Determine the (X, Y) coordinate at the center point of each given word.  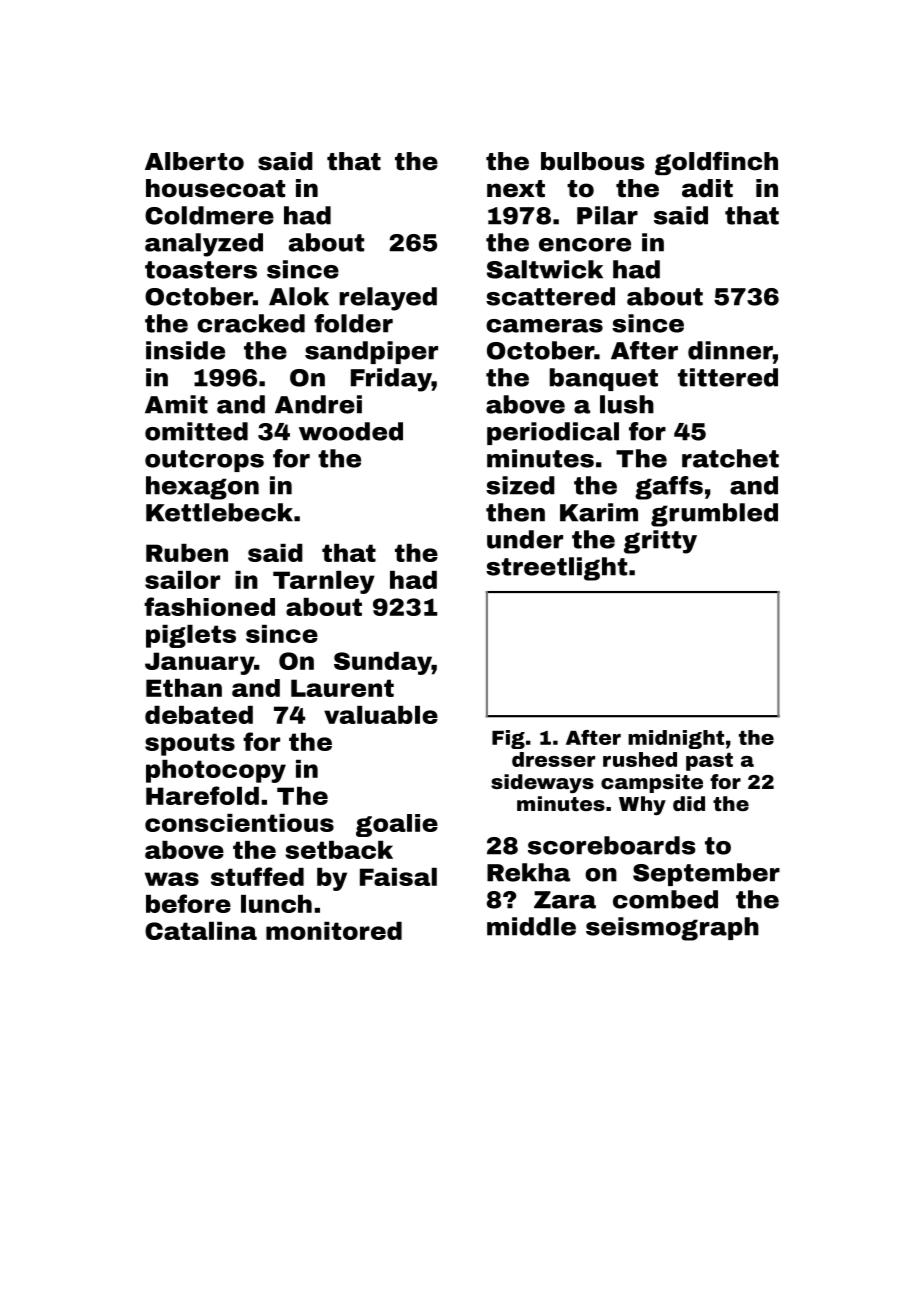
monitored (334, 931)
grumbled (714, 515)
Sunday (383, 663)
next (516, 189)
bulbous (593, 161)
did (689, 803)
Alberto (194, 161)
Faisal (398, 877)
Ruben (187, 553)
